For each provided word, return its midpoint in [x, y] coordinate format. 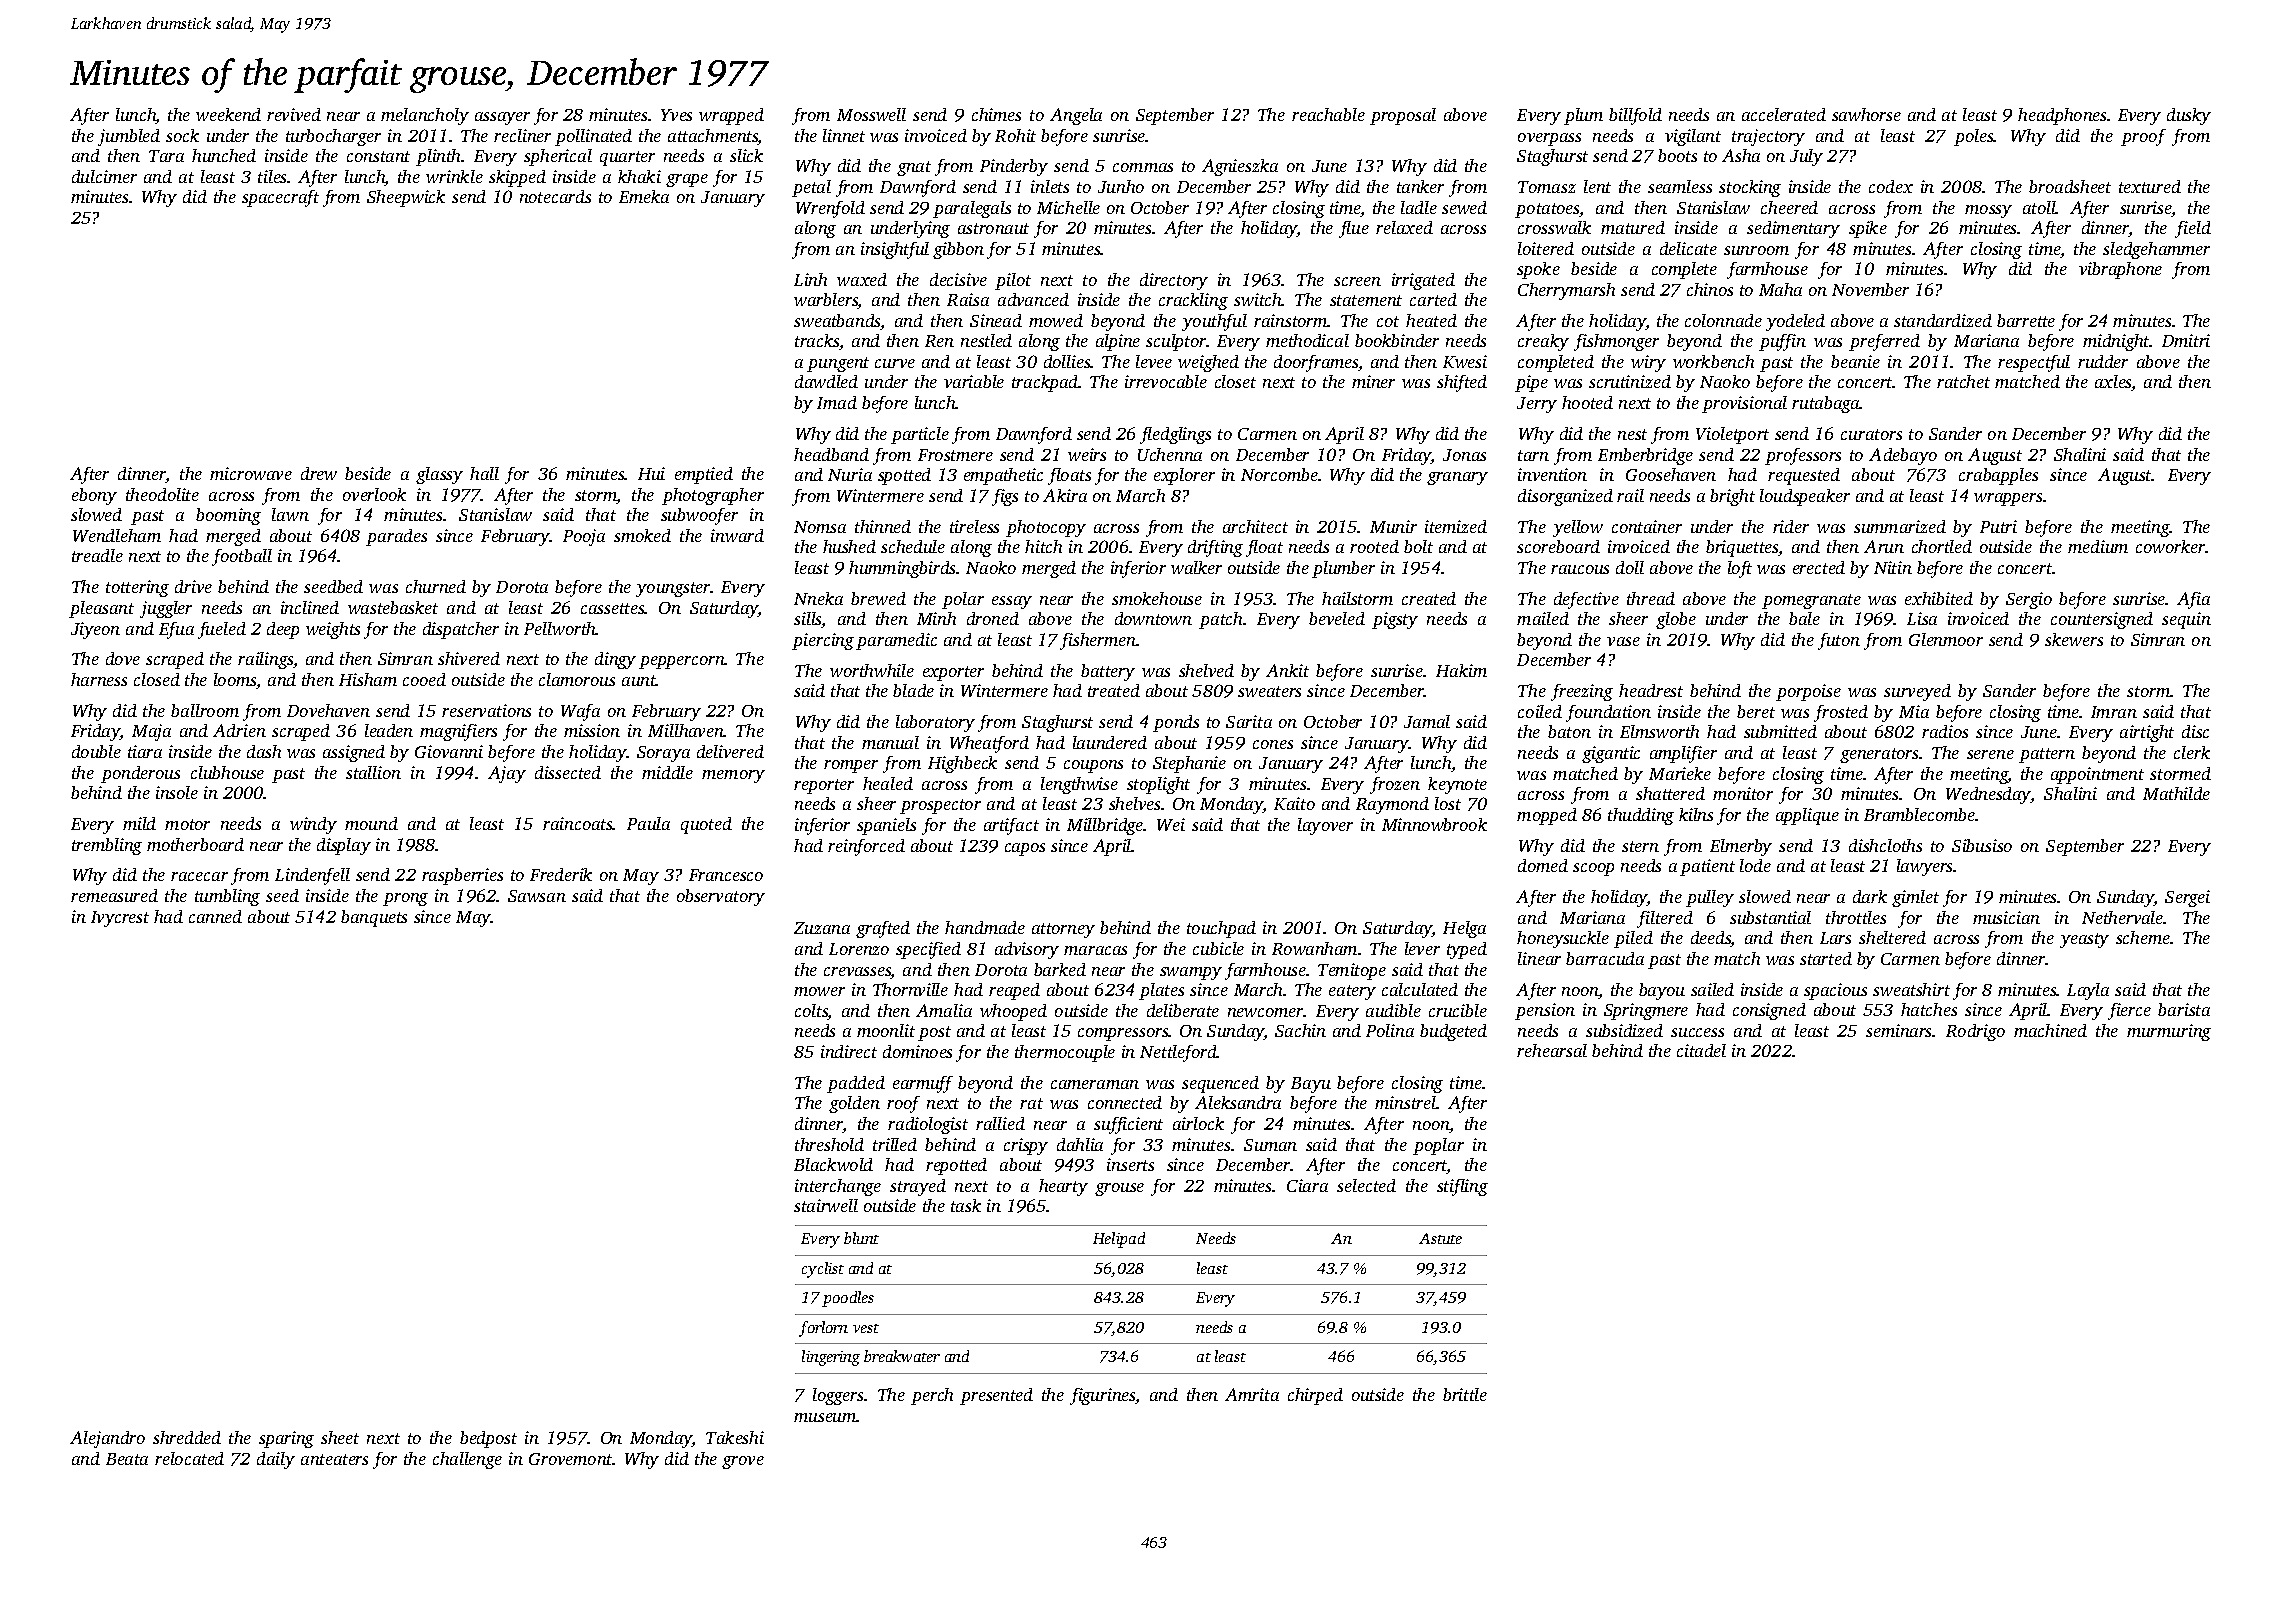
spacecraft [280, 198]
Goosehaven [1671, 474]
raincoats [578, 823]
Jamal [1427, 721]
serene [1990, 754]
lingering [831, 1358]
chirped [1315, 1396]
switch [1258, 299]
